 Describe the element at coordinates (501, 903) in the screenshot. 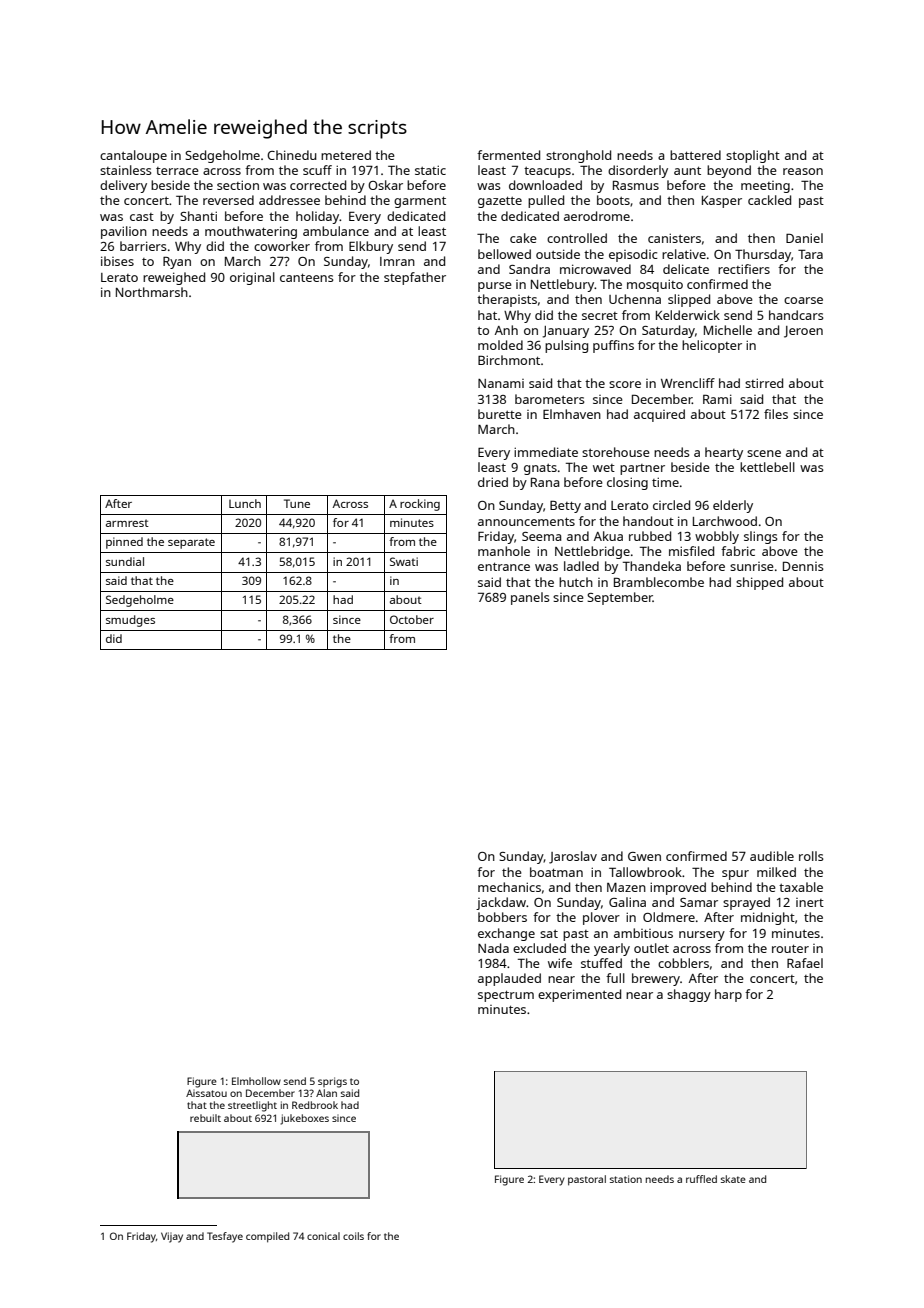

I see `jackdaw` at that location.
